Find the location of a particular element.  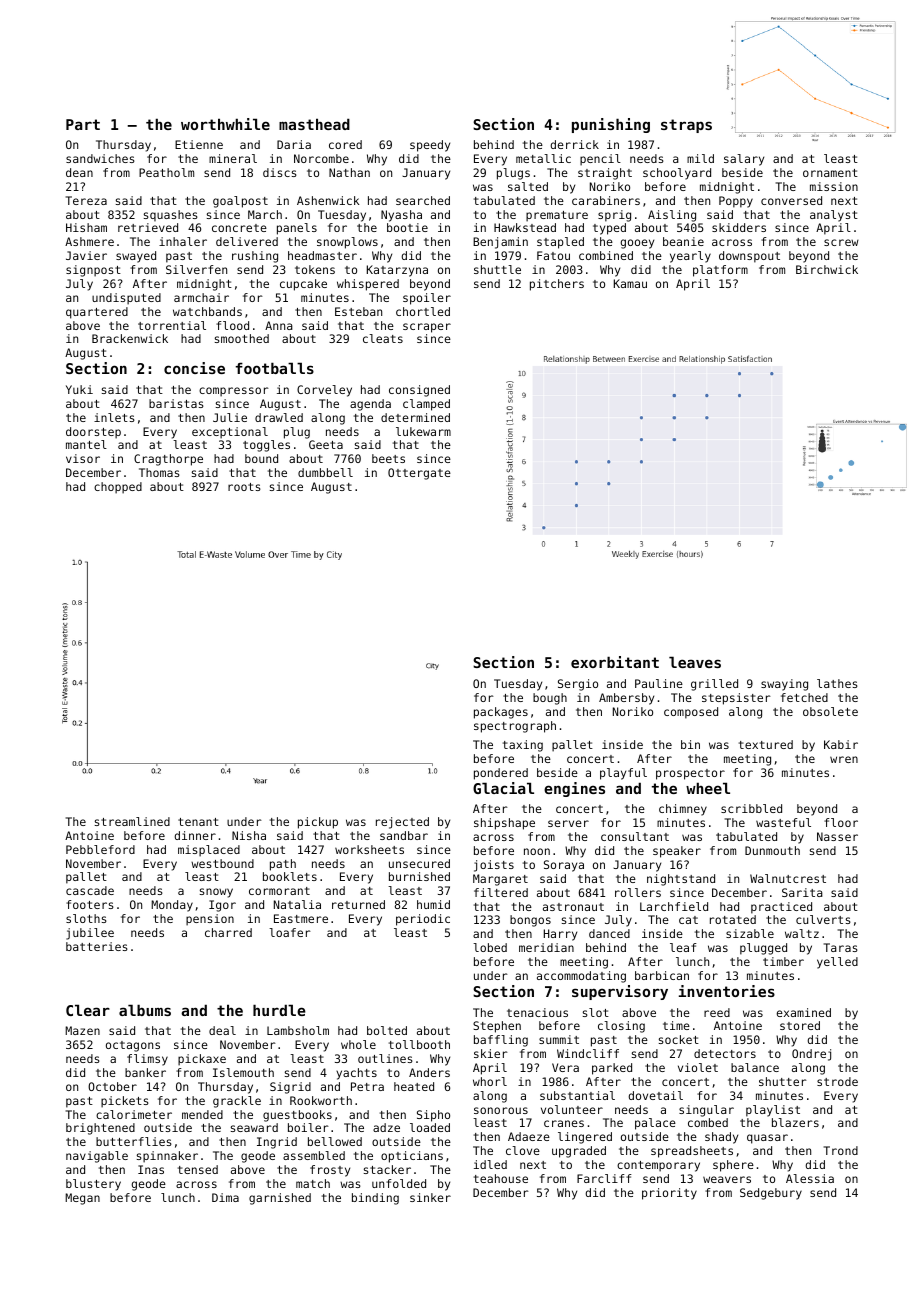

downspout is located at coordinates (749, 257).
